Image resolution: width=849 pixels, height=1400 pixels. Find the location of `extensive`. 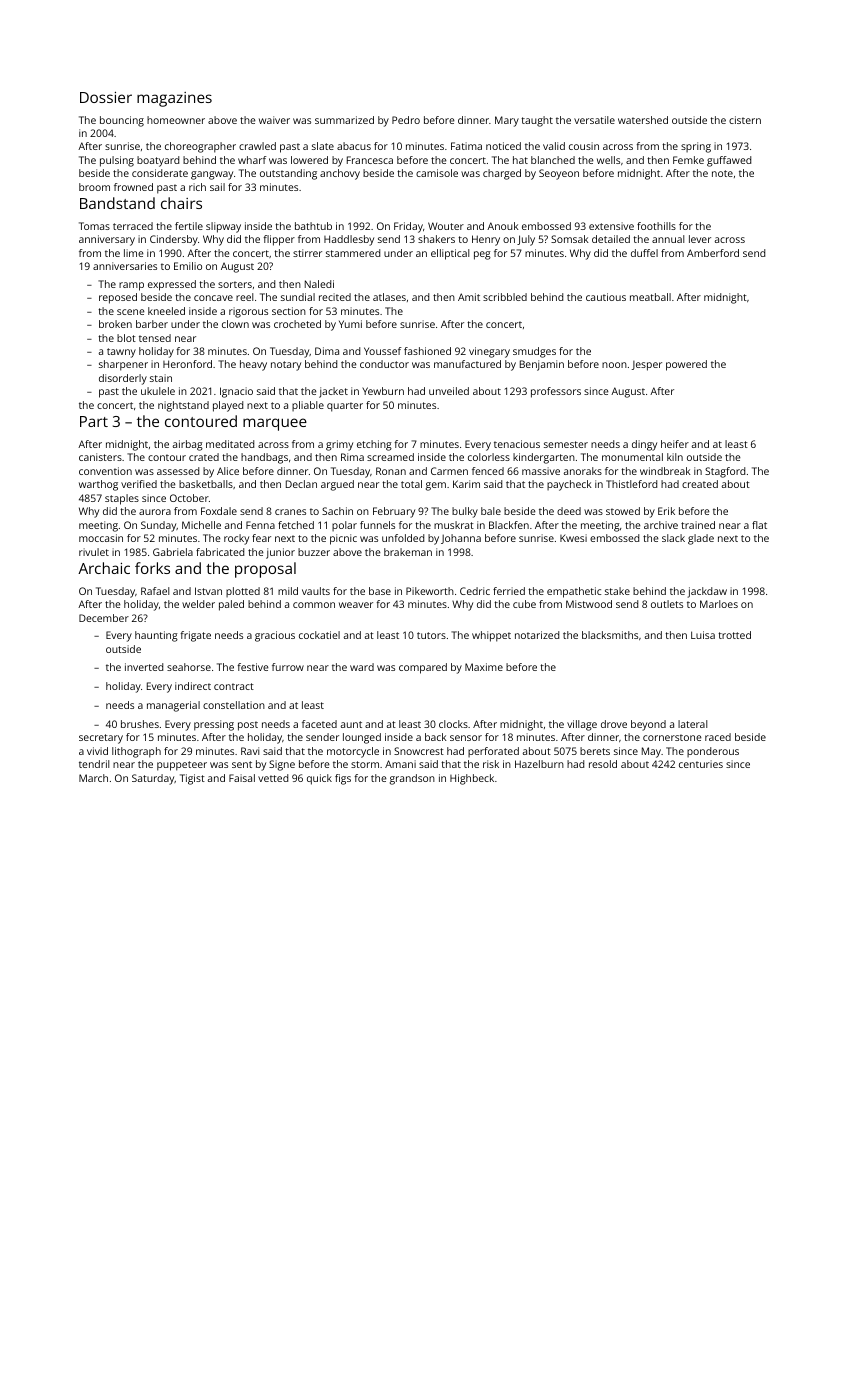

extensive is located at coordinates (611, 226).
